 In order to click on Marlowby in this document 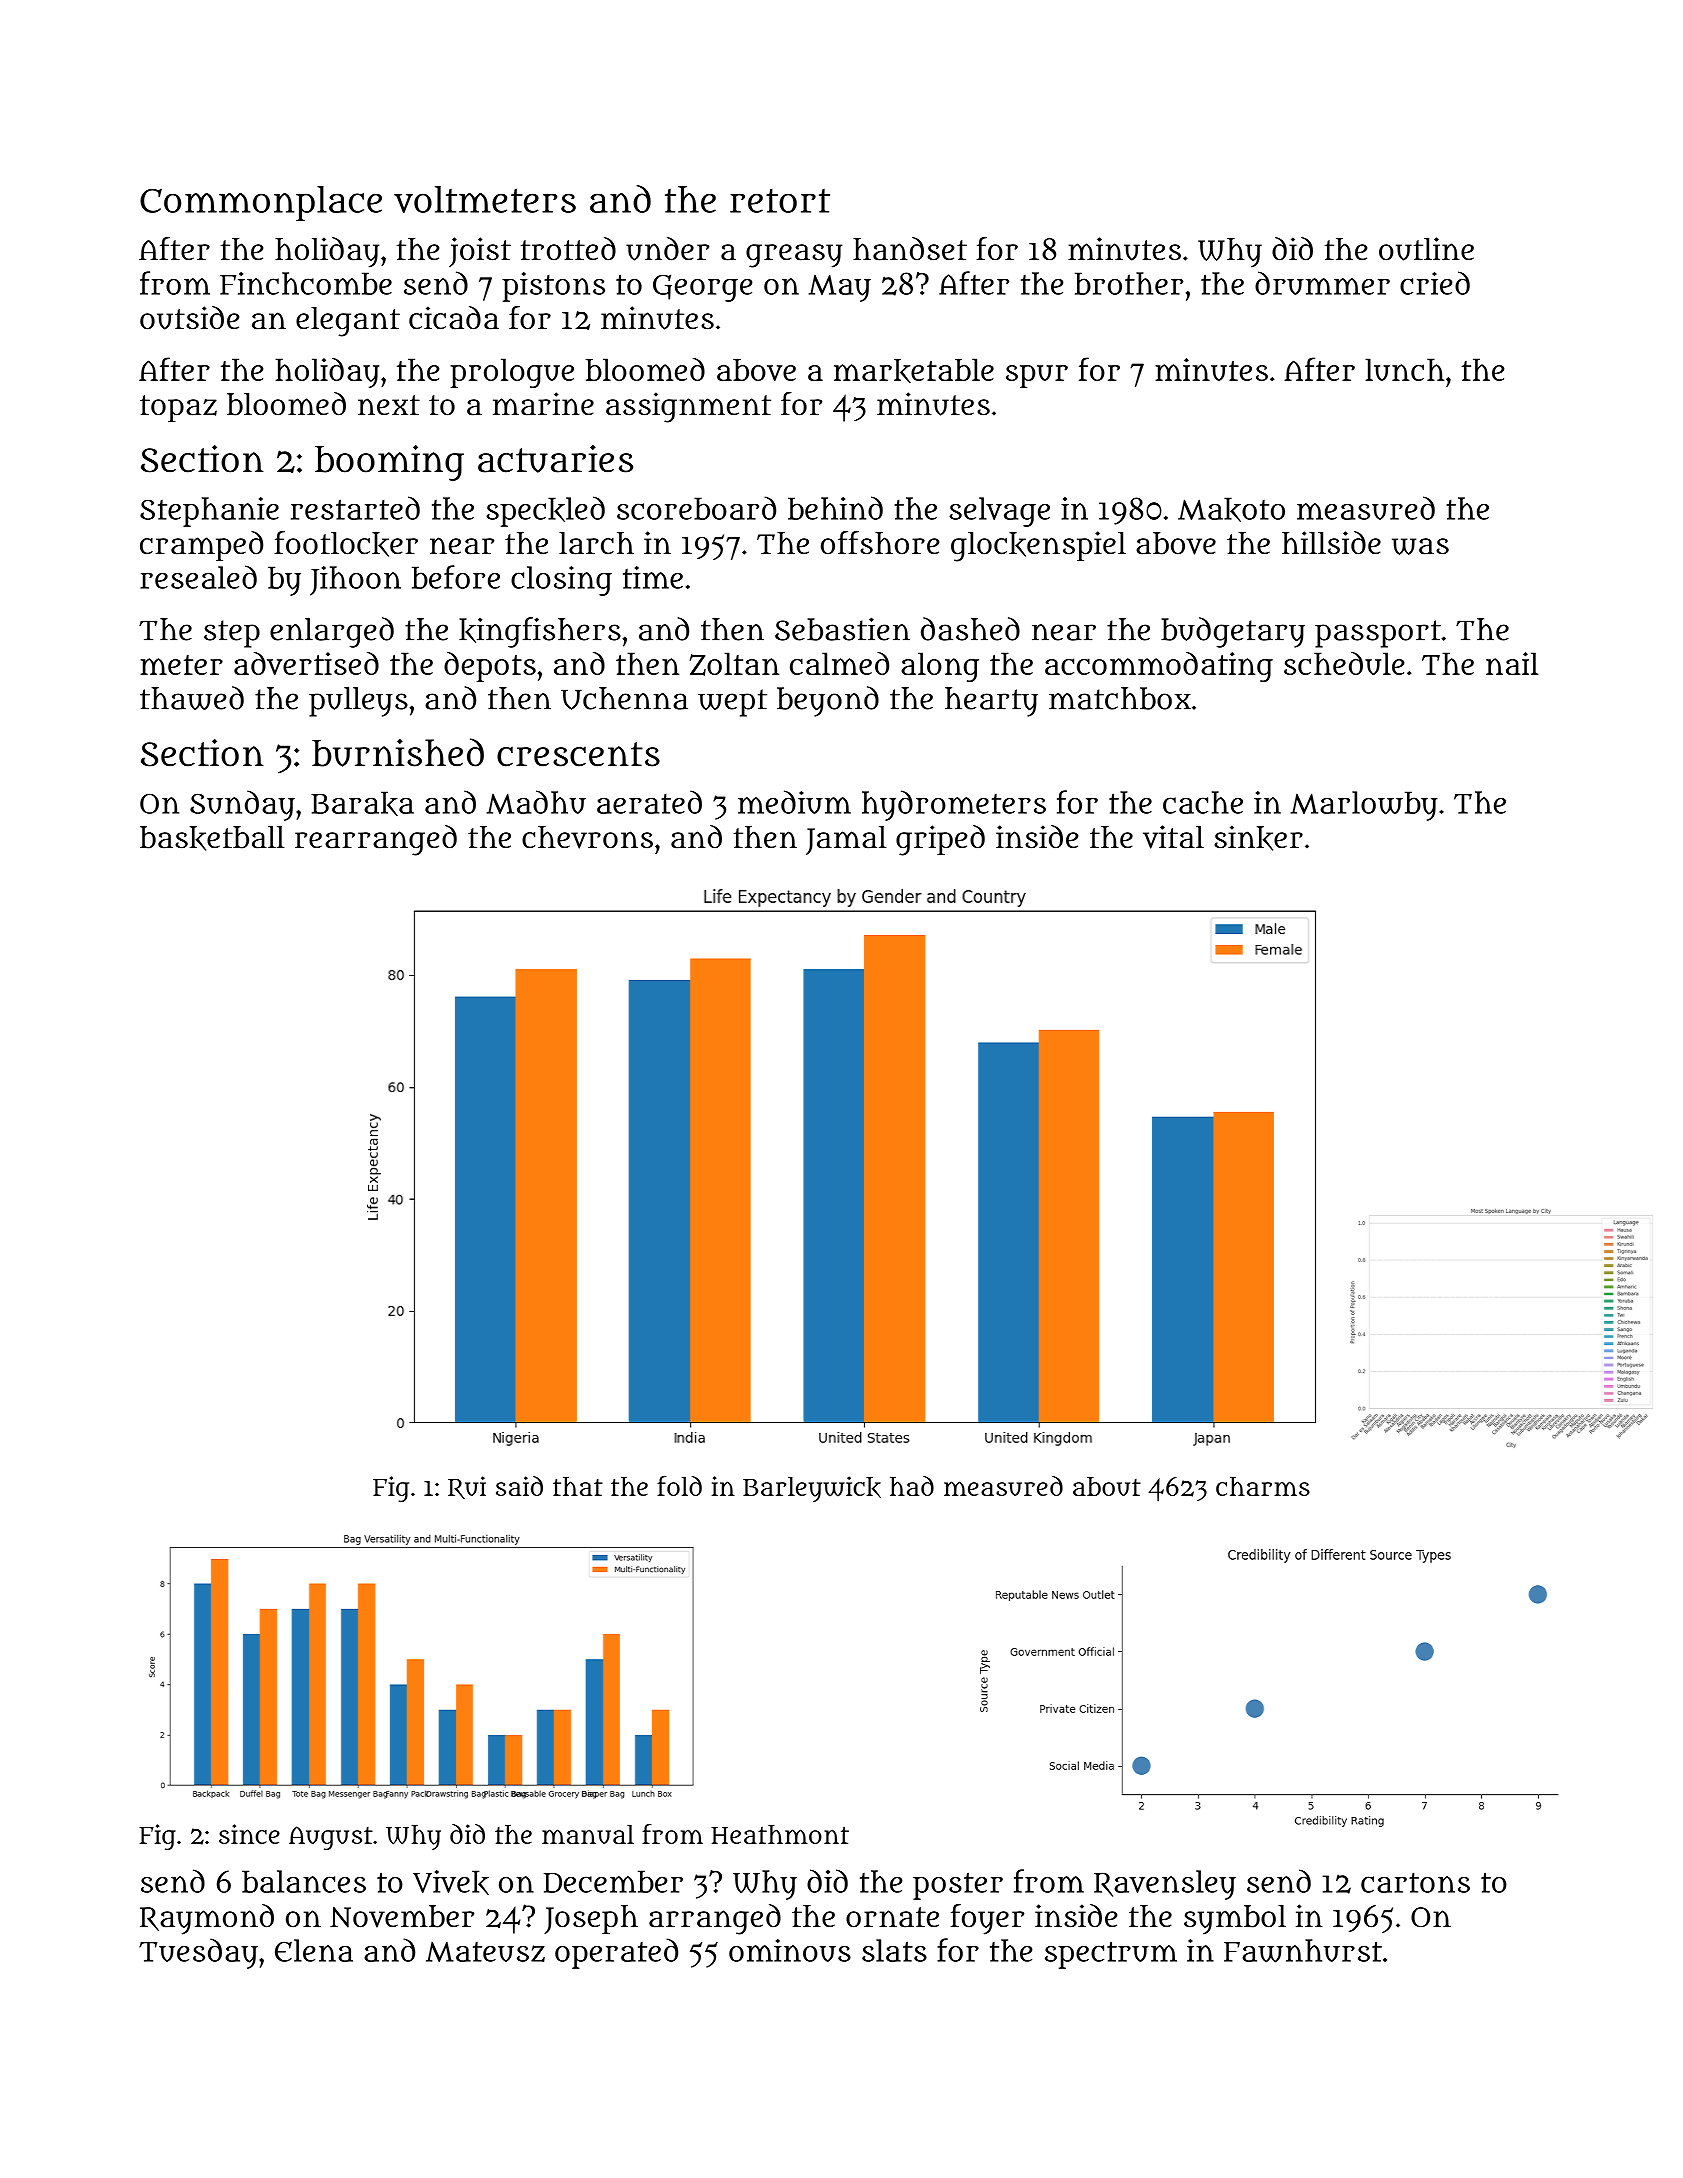, I will do `click(1364, 806)`.
